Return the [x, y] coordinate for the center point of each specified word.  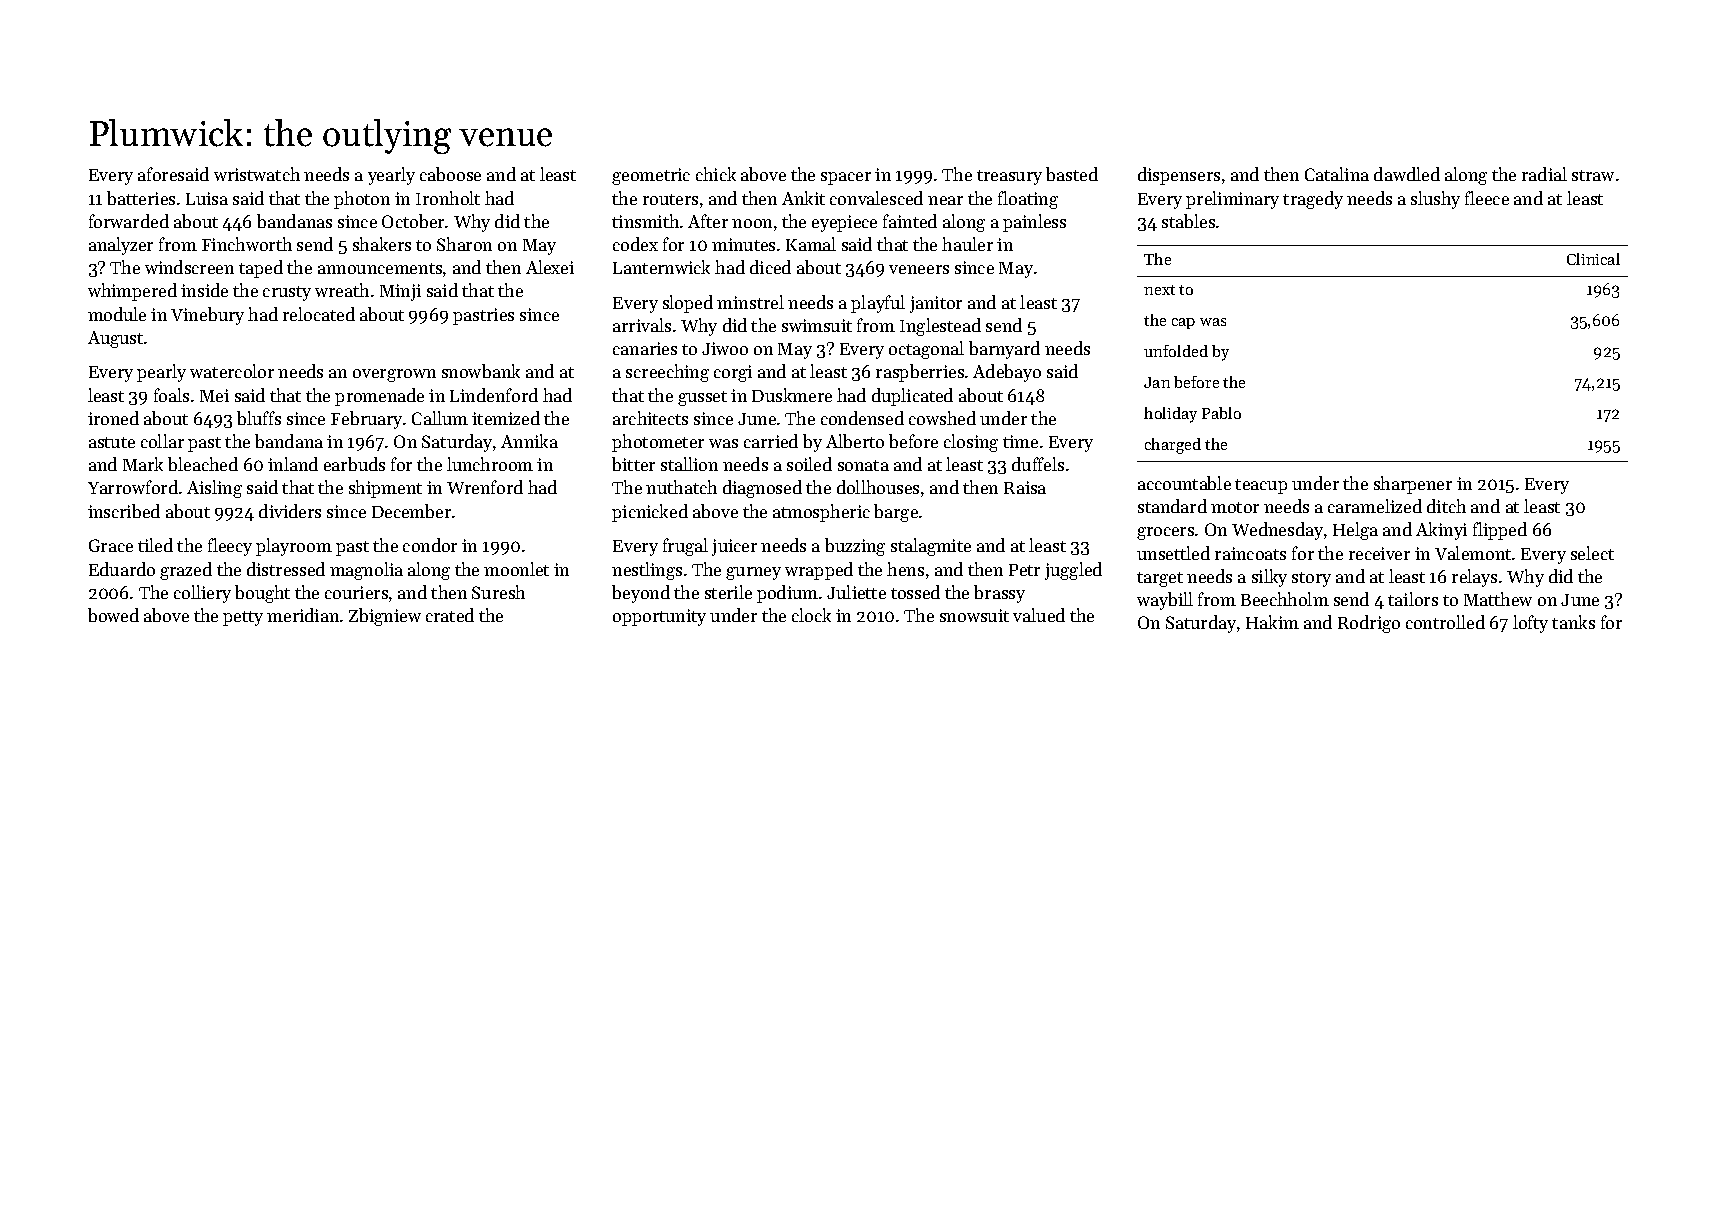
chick [716, 174]
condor [430, 545]
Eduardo [122, 569]
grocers [1165, 533]
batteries [141, 198]
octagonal [926, 350]
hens [905, 569]
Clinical [1593, 259]
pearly [161, 373]
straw [1593, 175]
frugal [685, 547]
